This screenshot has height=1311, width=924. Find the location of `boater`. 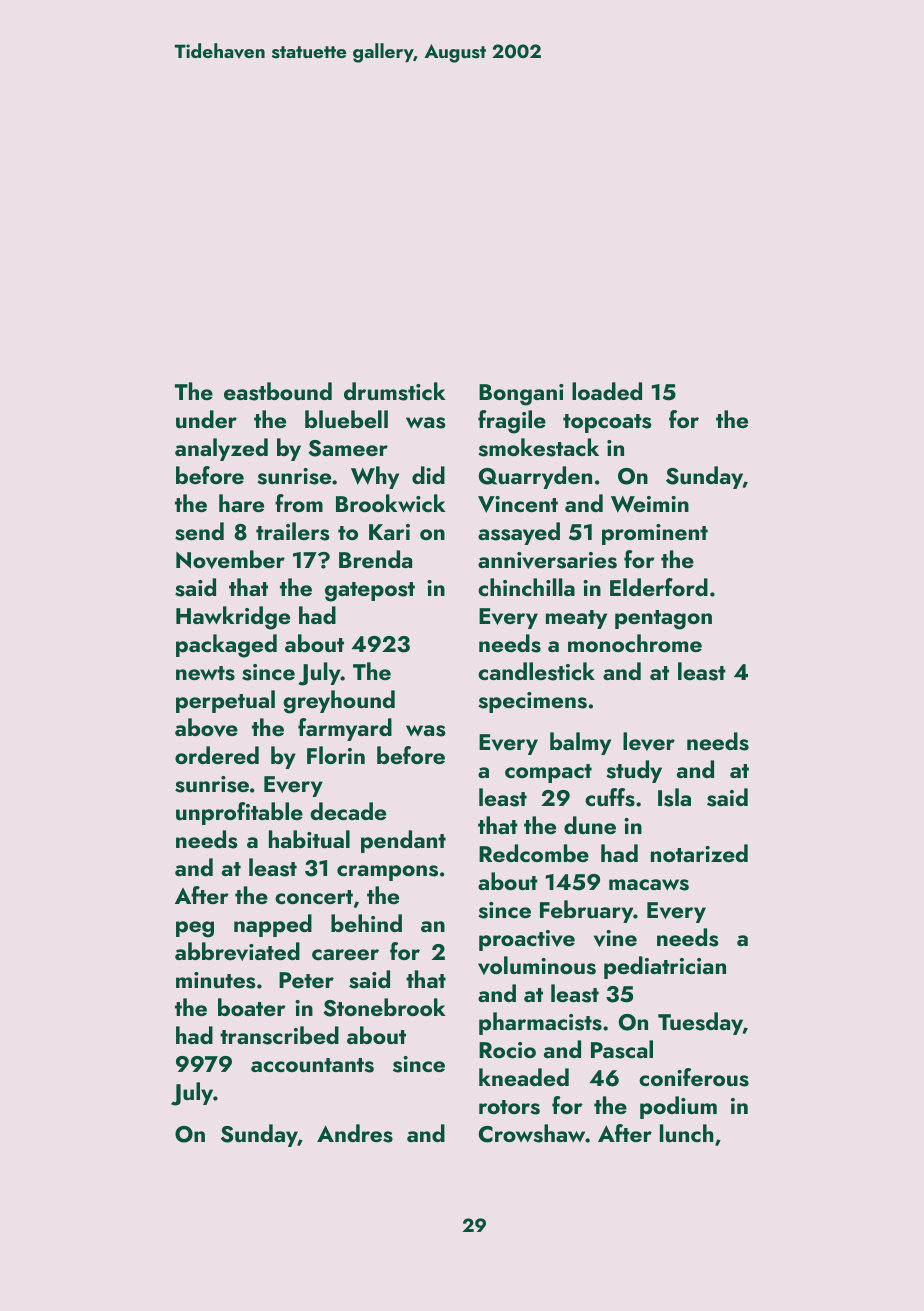

boater is located at coordinates (252, 1007).
